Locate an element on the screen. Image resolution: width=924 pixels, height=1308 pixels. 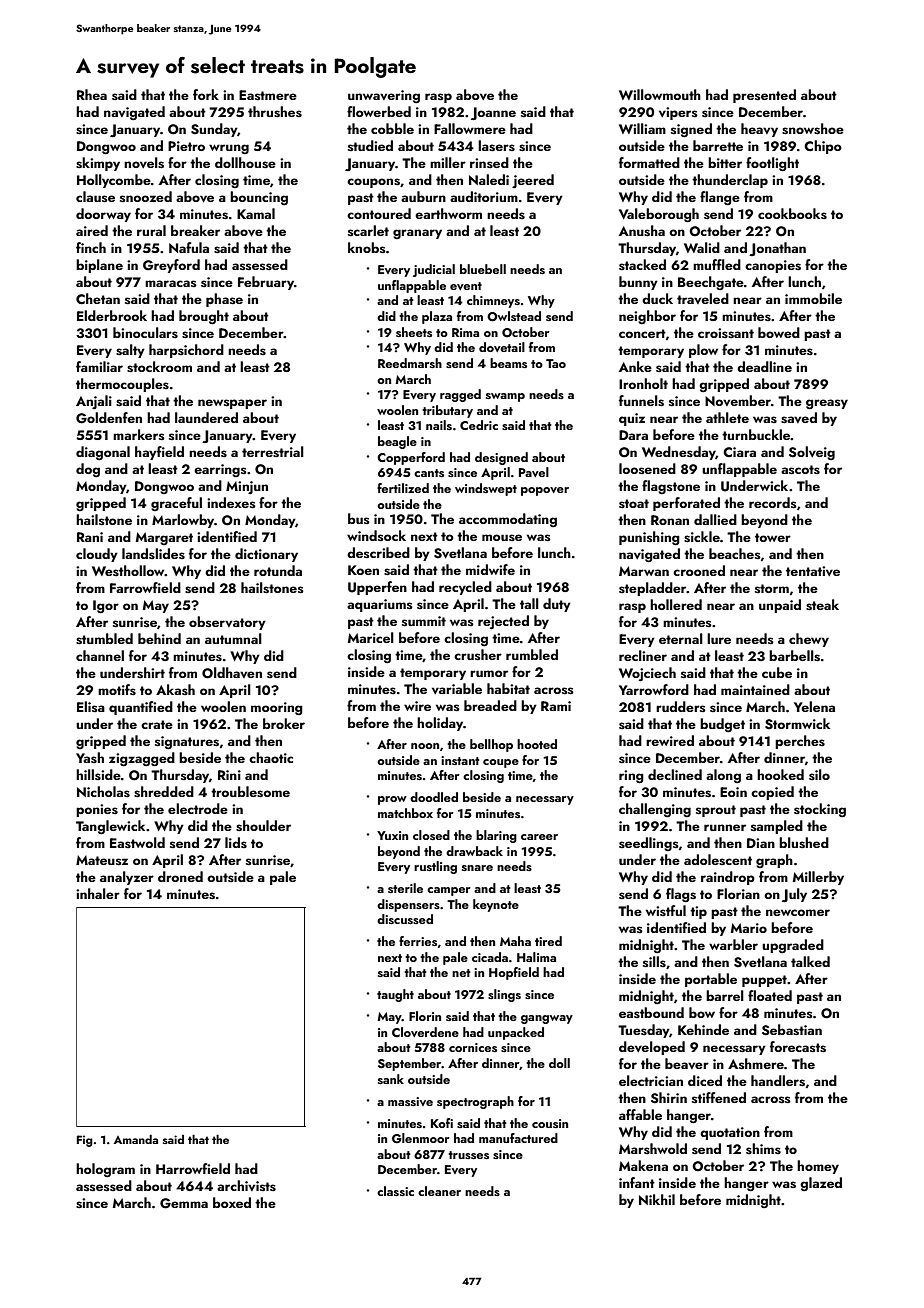
Nikhil is located at coordinates (657, 1199).
